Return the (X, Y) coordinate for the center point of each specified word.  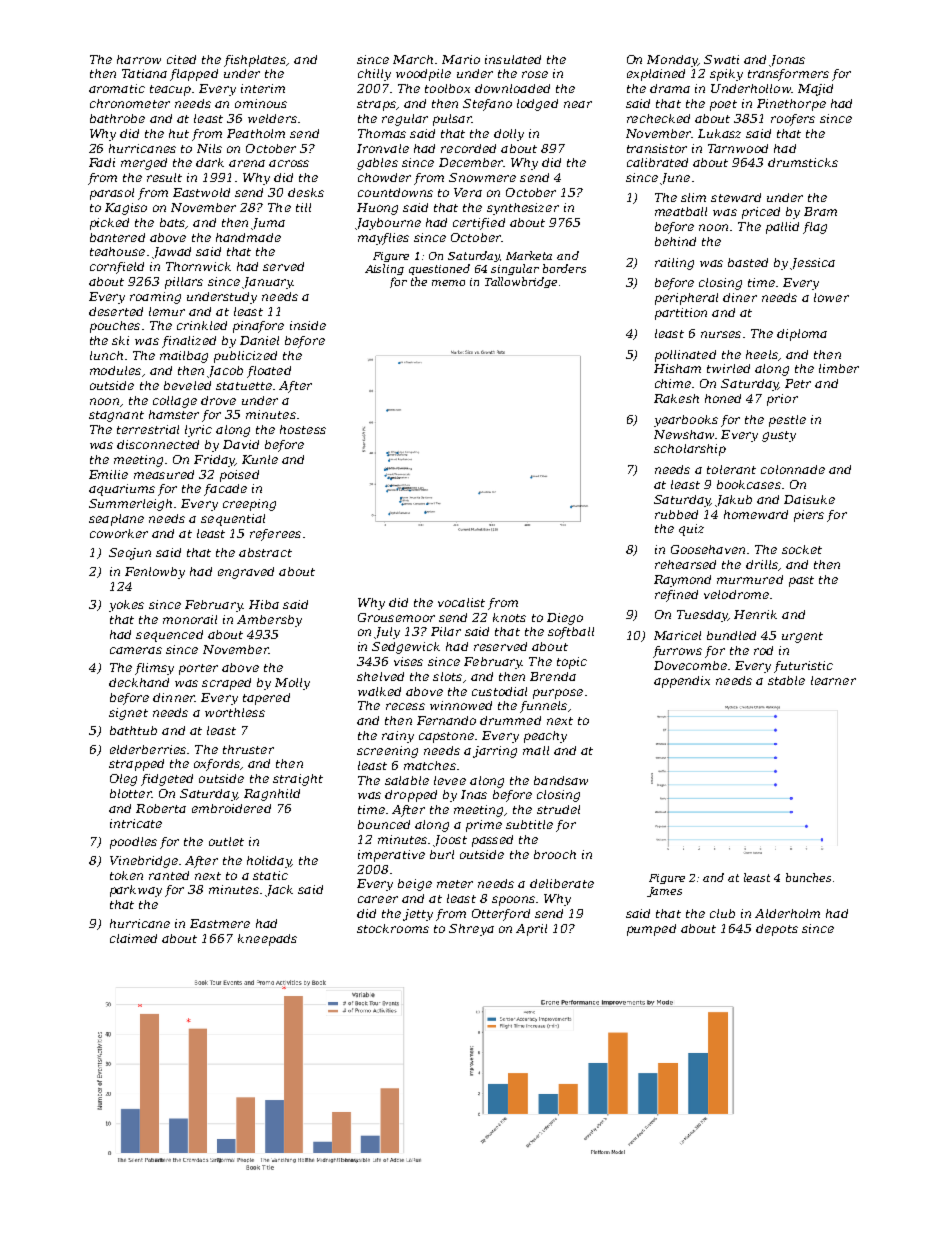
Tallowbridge (521, 282)
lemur (167, 311)
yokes (126, 606)
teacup (170, 90)
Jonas (787, 61)
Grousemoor (396, 617)
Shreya (471, 930)
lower (831, 297)
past (801, 581)
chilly (374, 75)
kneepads (267, 940)
